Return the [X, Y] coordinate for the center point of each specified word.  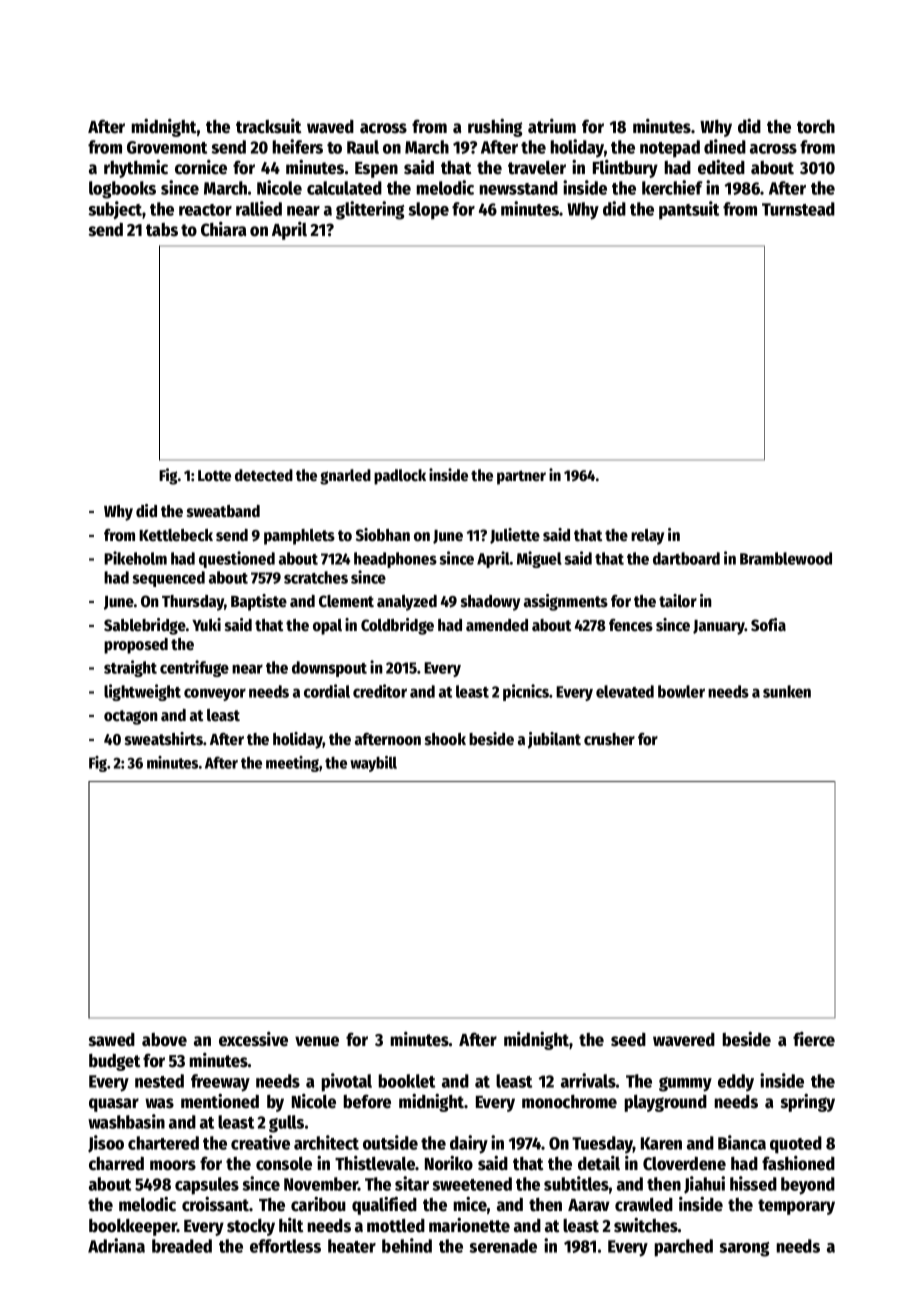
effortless [285, 1246]
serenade [503, 1246]
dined [725, 146]
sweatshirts [164, 739]
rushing [495, 128]
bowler [681, 691]
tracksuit [269, 126]
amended [497, 625]
